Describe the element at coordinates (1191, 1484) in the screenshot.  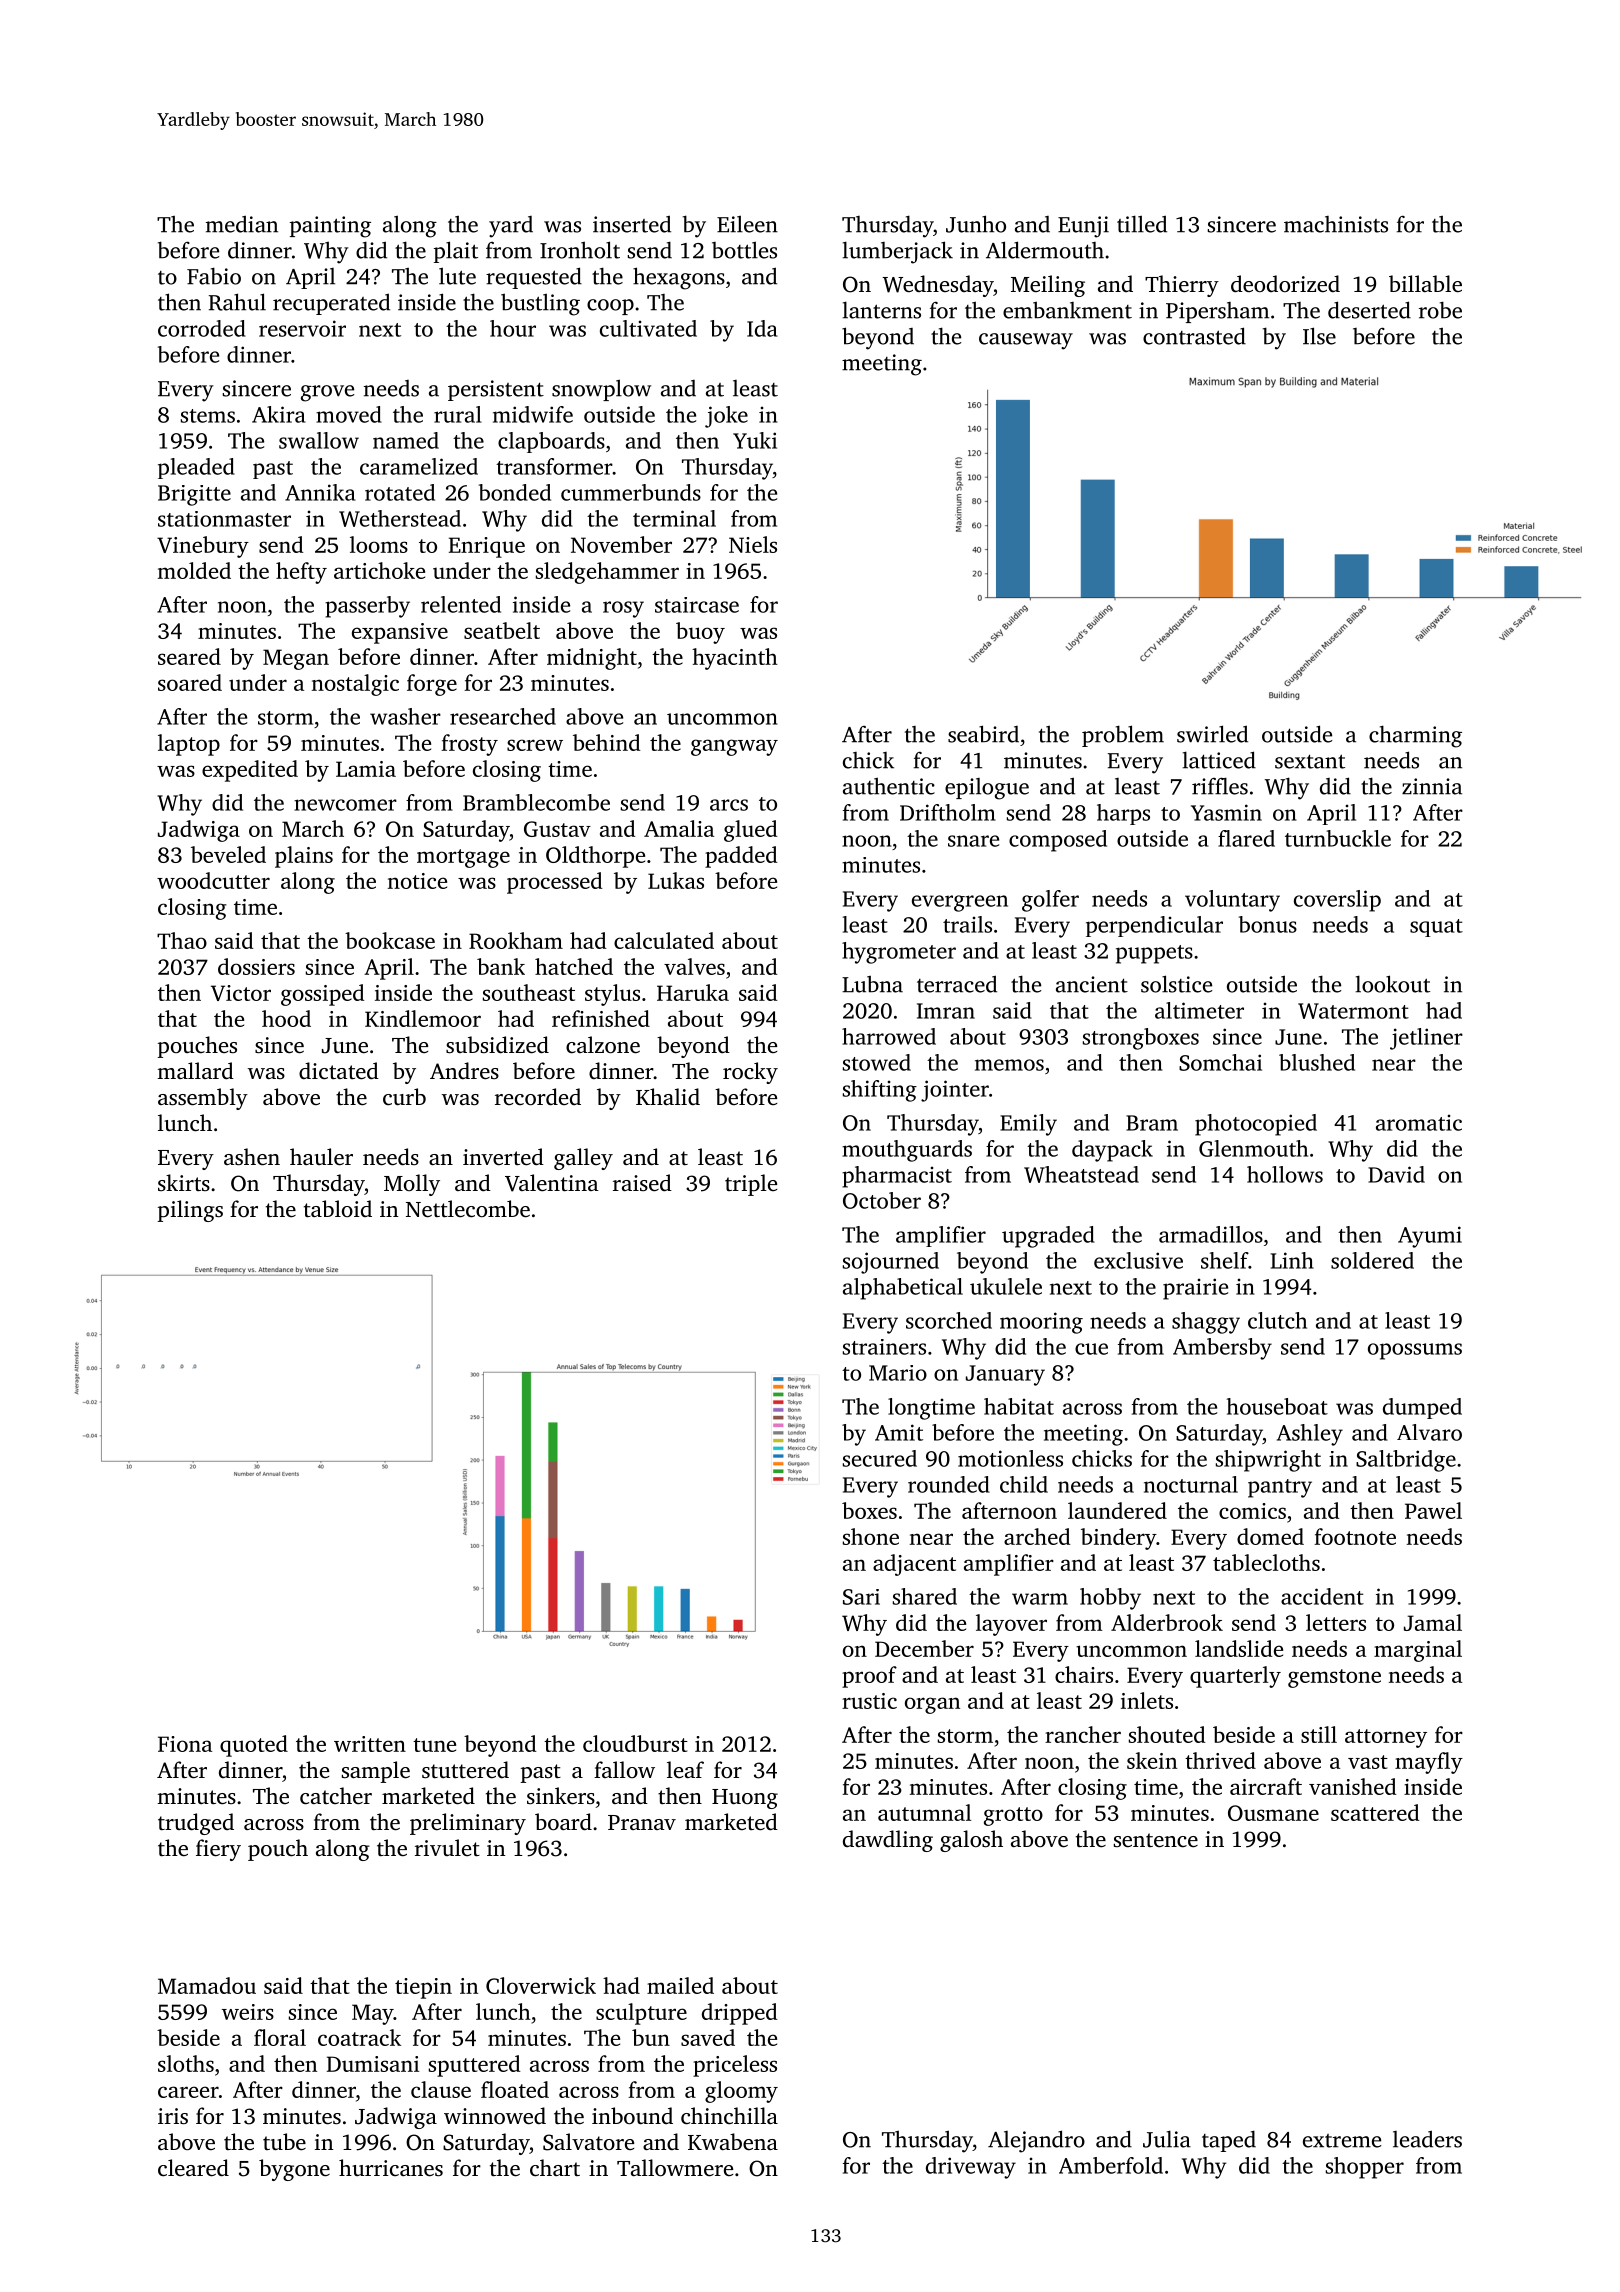
I see `nocturnal` at that location.
